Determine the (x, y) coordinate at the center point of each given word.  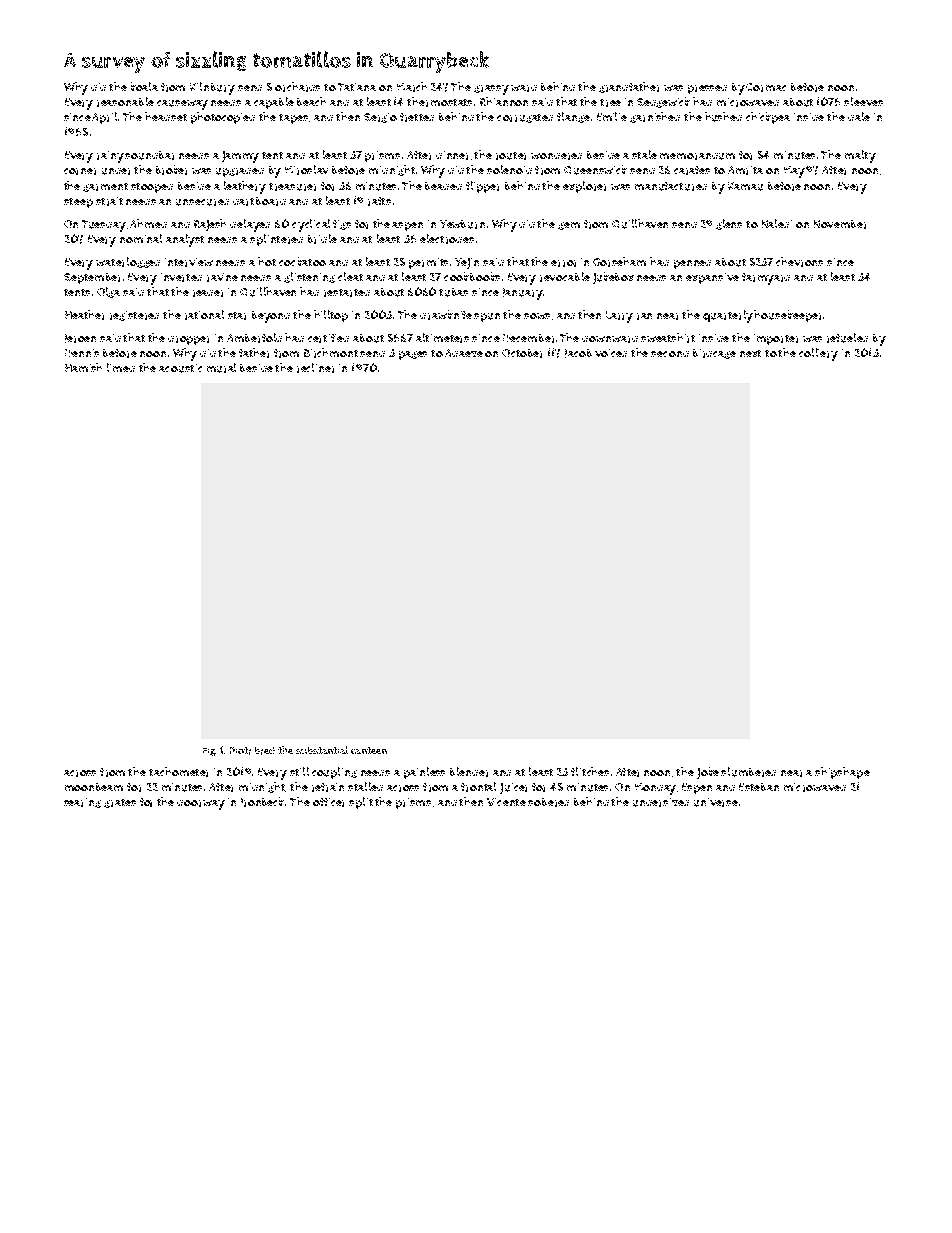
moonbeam (94, 787)
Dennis (82, 353)
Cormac (766, 87)
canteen (369, 750)
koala (144, 86)
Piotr (240, 751)
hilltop (331, 316)
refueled (847, 338)
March (412, 87)
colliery (818, 354)
